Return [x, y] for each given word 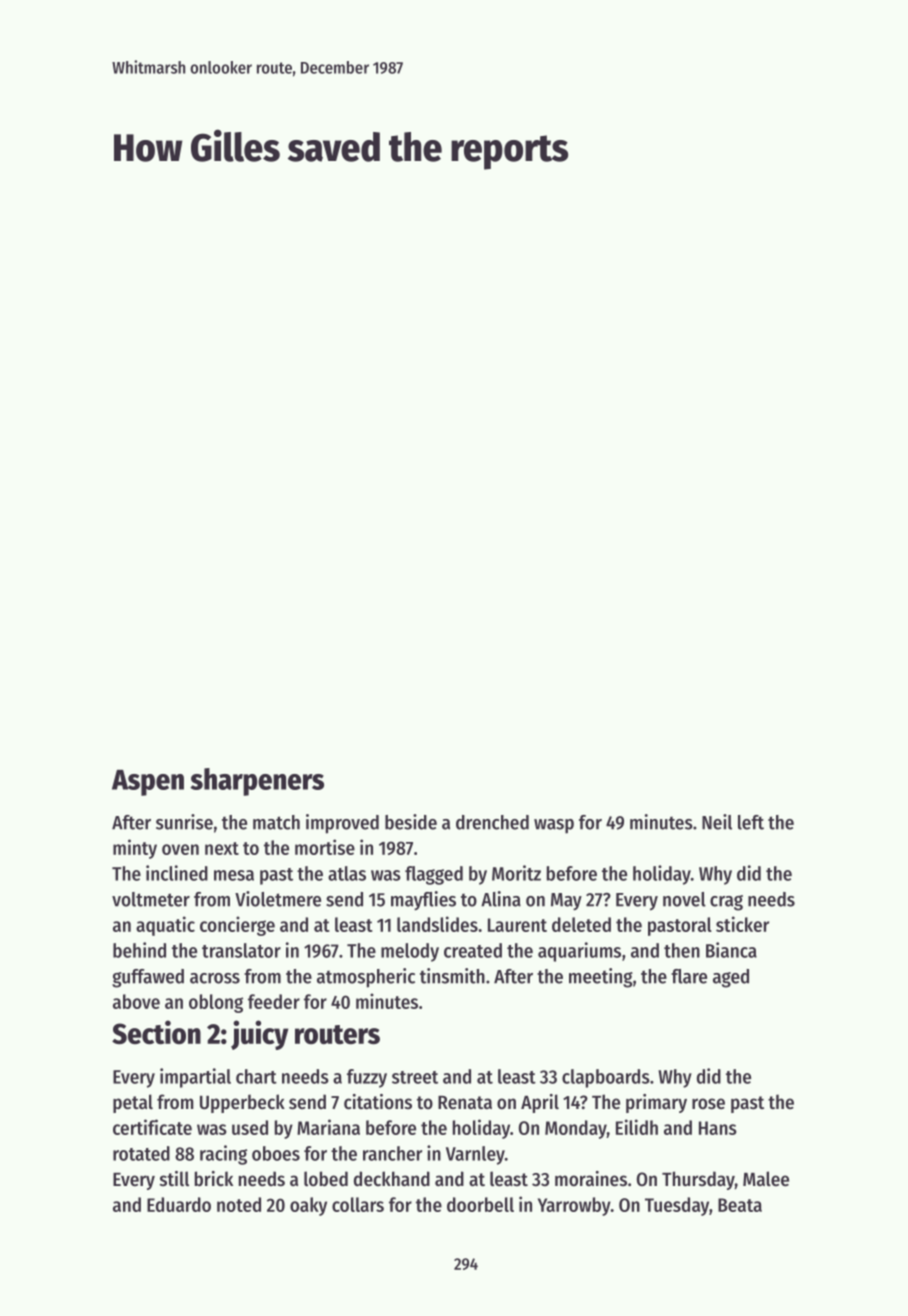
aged [731, 978]
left [751, 822]
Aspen [148, 783]
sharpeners [257, 782]
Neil [717, 822]
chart [256, 1076]
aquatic [165, 926]
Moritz [516, 873]
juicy [259, 1035]
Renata [465, 1102]
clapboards [606, 1078]
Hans [718, 1128]
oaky [308, 1206]
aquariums [579, 952]
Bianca [731, 950]
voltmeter [151, 899]
